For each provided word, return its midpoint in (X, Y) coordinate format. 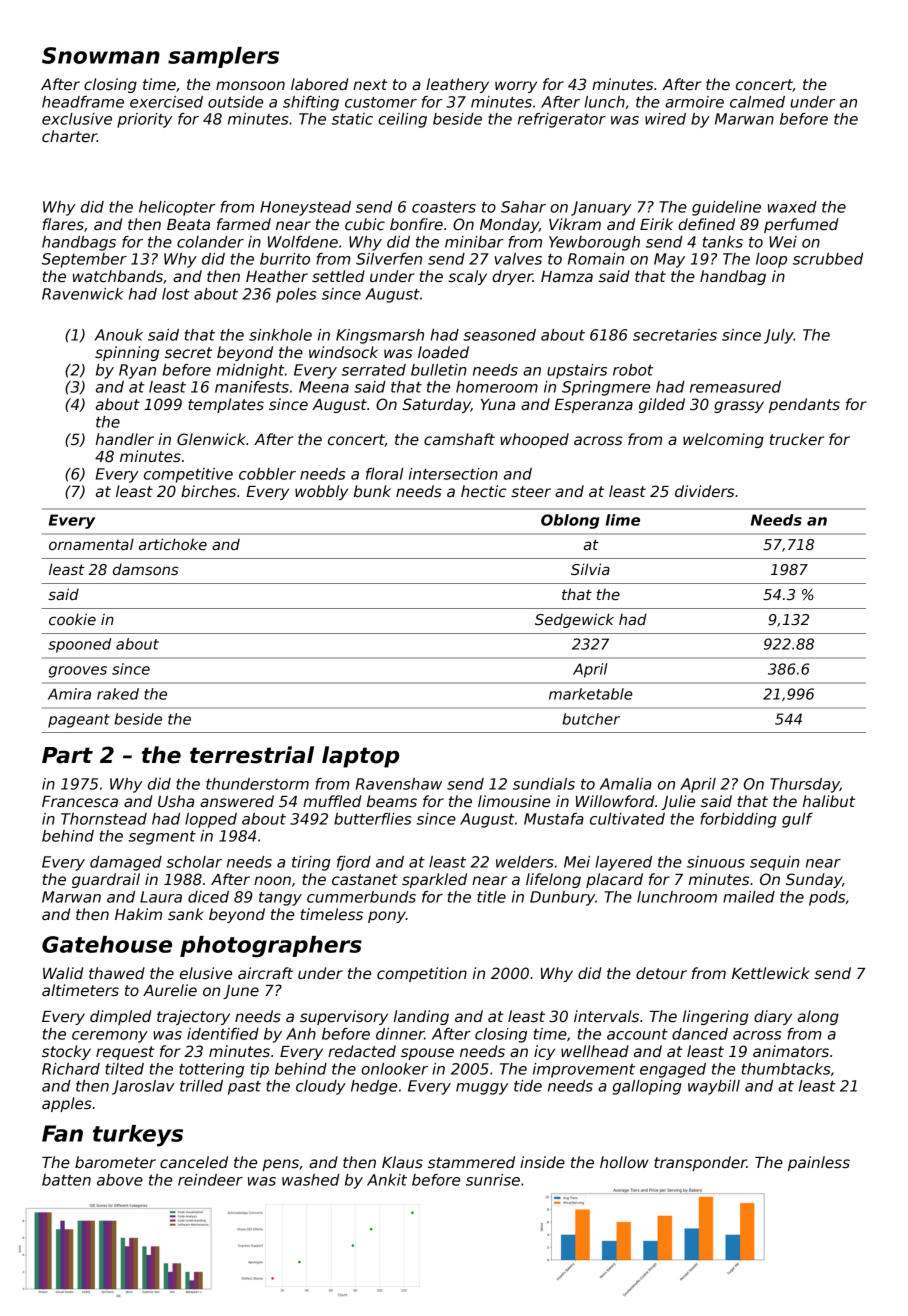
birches (208, 491)
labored (319, 84)
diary (773, 1017)
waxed (792, 207)
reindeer (210, 1180)
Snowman (101, 55)
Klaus (402, 1162)
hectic (483, 491)
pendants (804, 405)
